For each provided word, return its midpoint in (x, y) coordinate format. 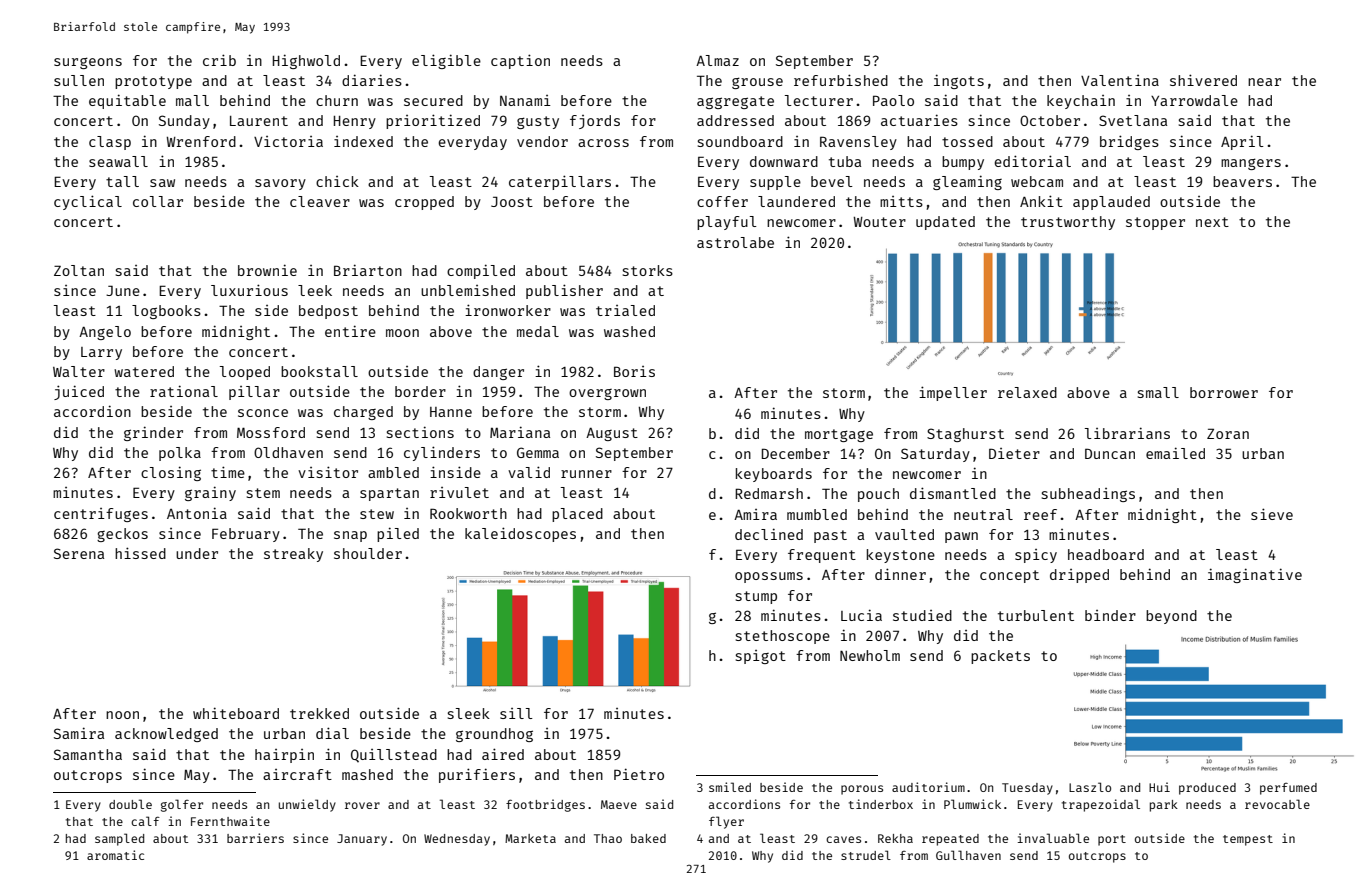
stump (756, 597)
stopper (1155, 223)
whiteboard (236, 713)
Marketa (530, 838)
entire (350, 331)
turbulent (1036, 615)
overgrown (607, 394)
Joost (512, 201)
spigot (761, 657)
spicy (1036, 556)
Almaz (717, 60)
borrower (1224, 392)
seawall (118, 161)
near (1264, 82)
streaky (293, 555)
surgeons (88, 63)
